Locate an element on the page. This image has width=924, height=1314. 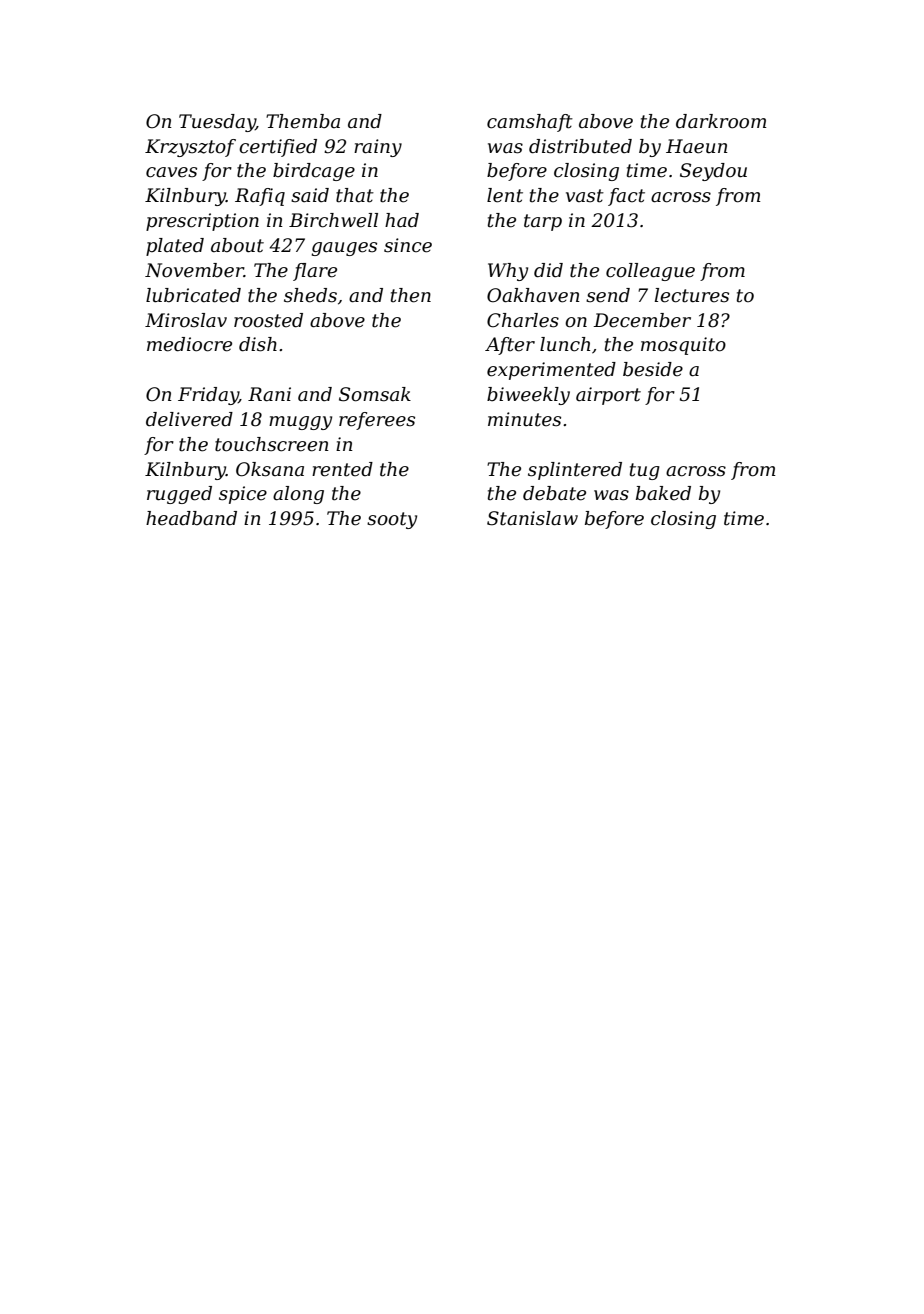
spice is located at coordinates (243, 495).
